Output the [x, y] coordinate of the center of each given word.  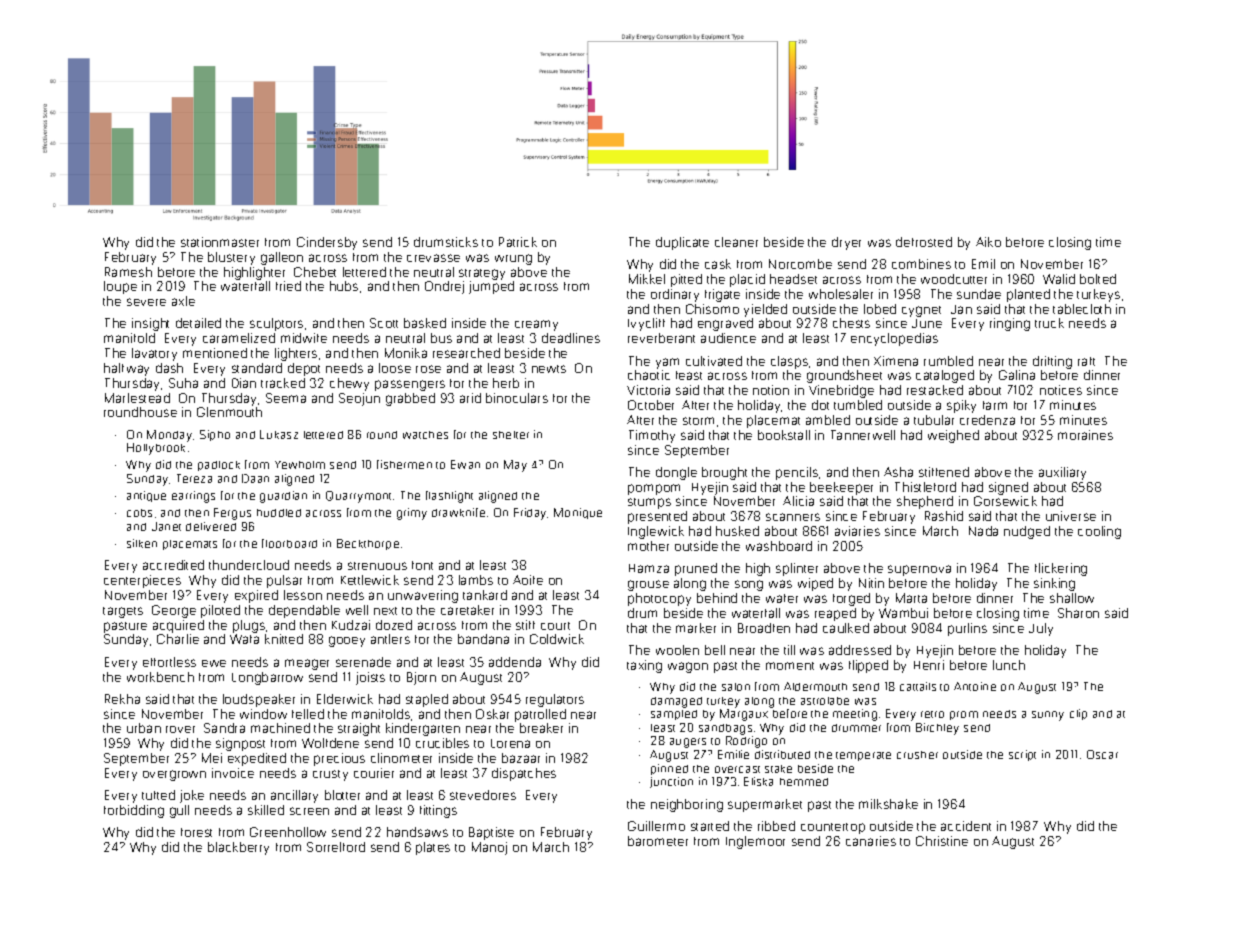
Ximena [896, 361]
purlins [967, 629]
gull [179, 811]
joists [370, 678]
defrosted [924, 242]
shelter [511, 435]
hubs [344, 286]
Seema [286, 398]
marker [696, 628]
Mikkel [647, 279]
